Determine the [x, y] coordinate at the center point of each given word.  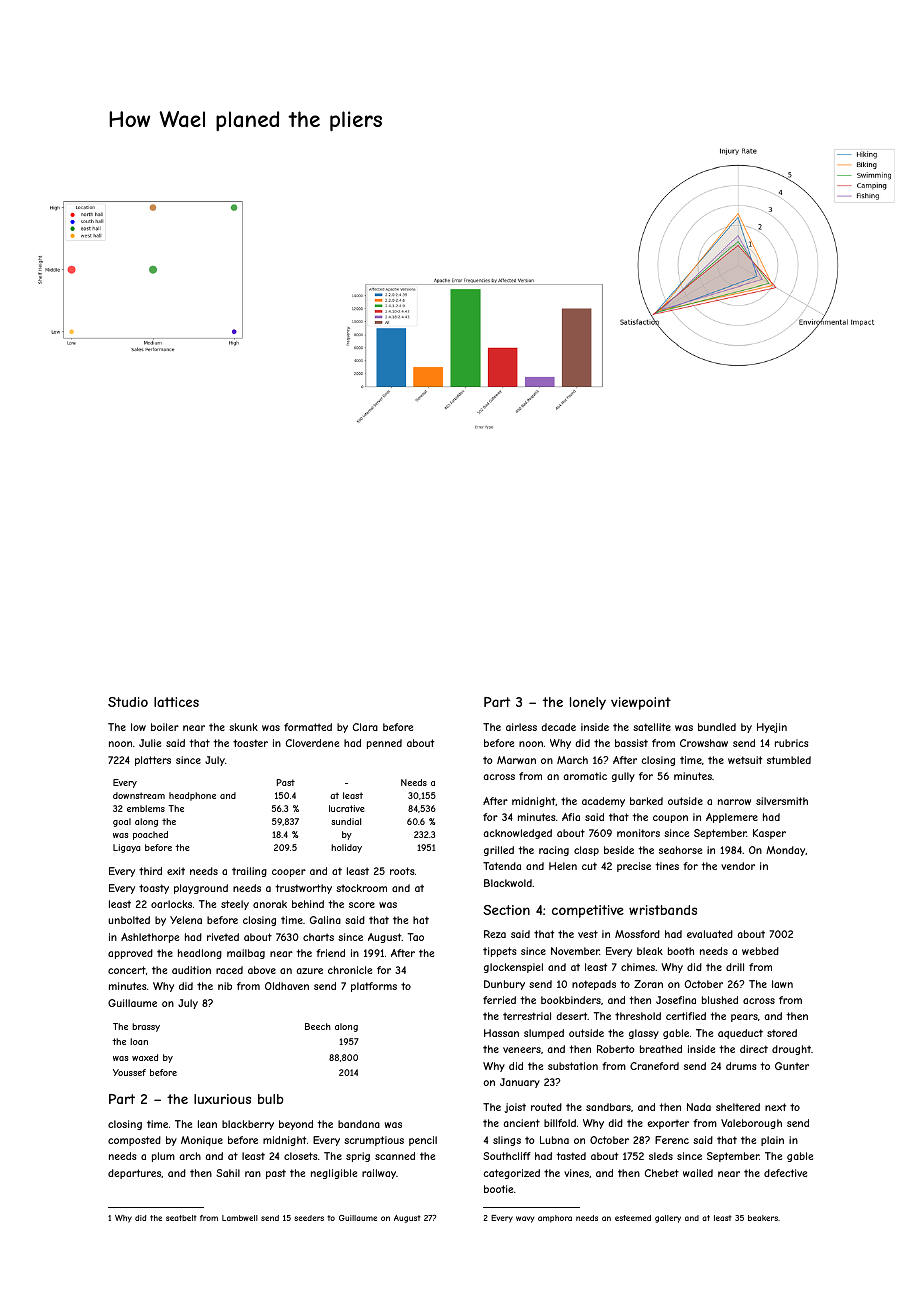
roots [402, 871]
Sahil [228, 1173]
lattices [176, 702]
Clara [365, 727]
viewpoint [641, 703]
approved [130, 954]
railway [379, 1174]
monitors [638, 833]
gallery [668, 1219]
